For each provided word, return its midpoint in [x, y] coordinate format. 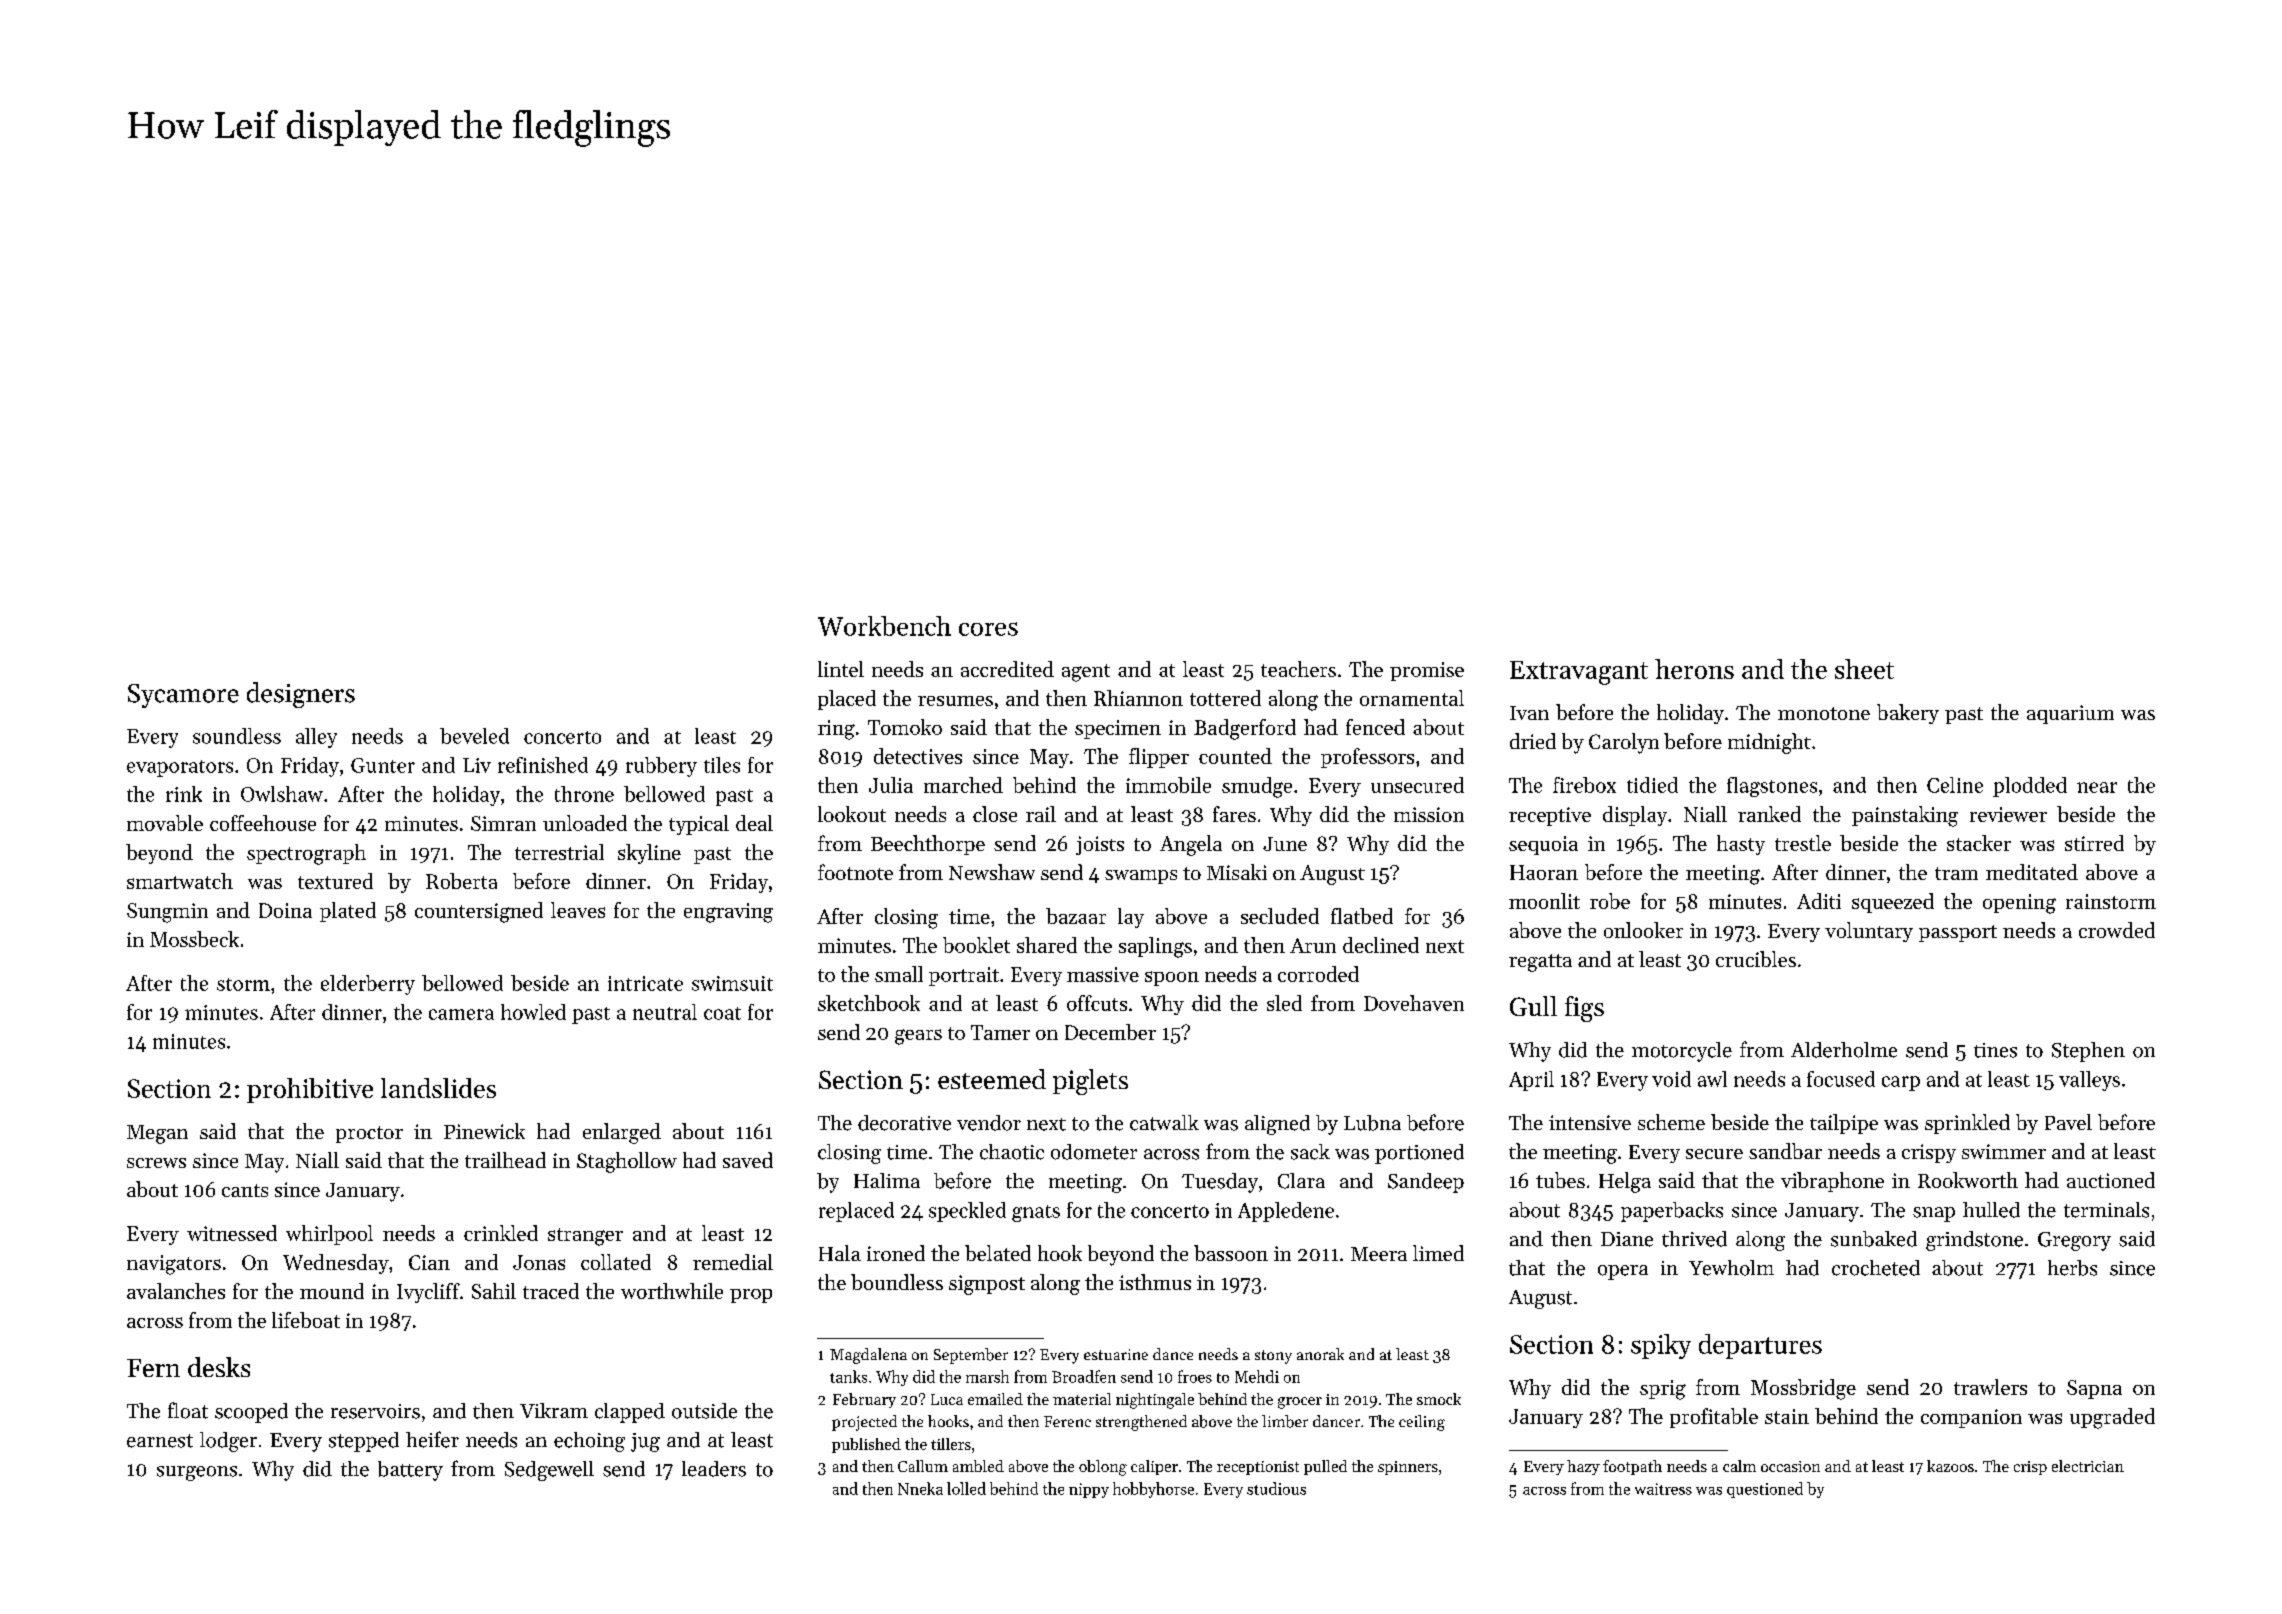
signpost [987, 1285]
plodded [2030, 787]
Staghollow [627, 1162]
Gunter [383, 765]
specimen [1118, 729]
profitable [1714, 1418]
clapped [630, 1413]
